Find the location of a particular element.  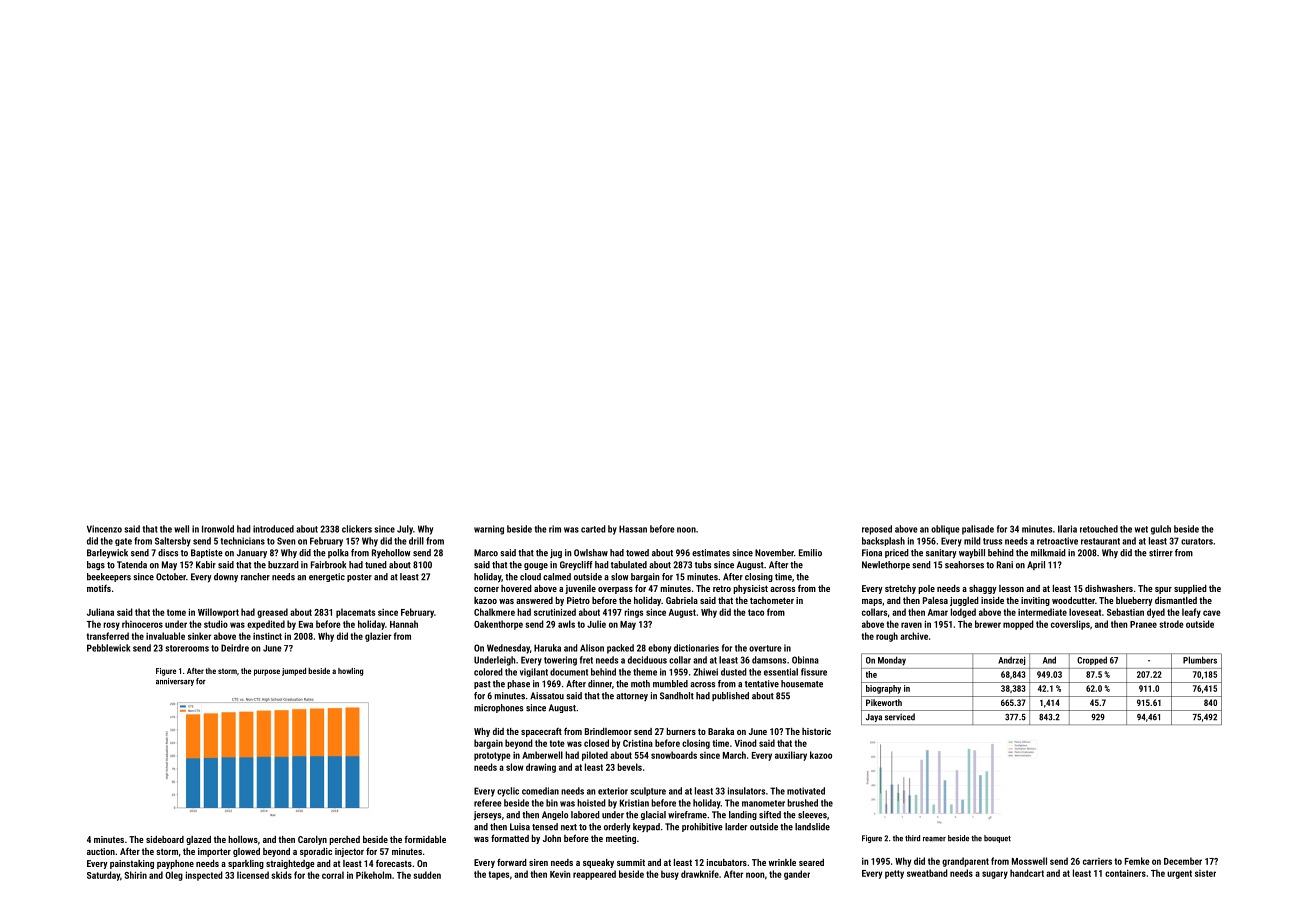

stirrer is located at coordinates (1161, 553).
